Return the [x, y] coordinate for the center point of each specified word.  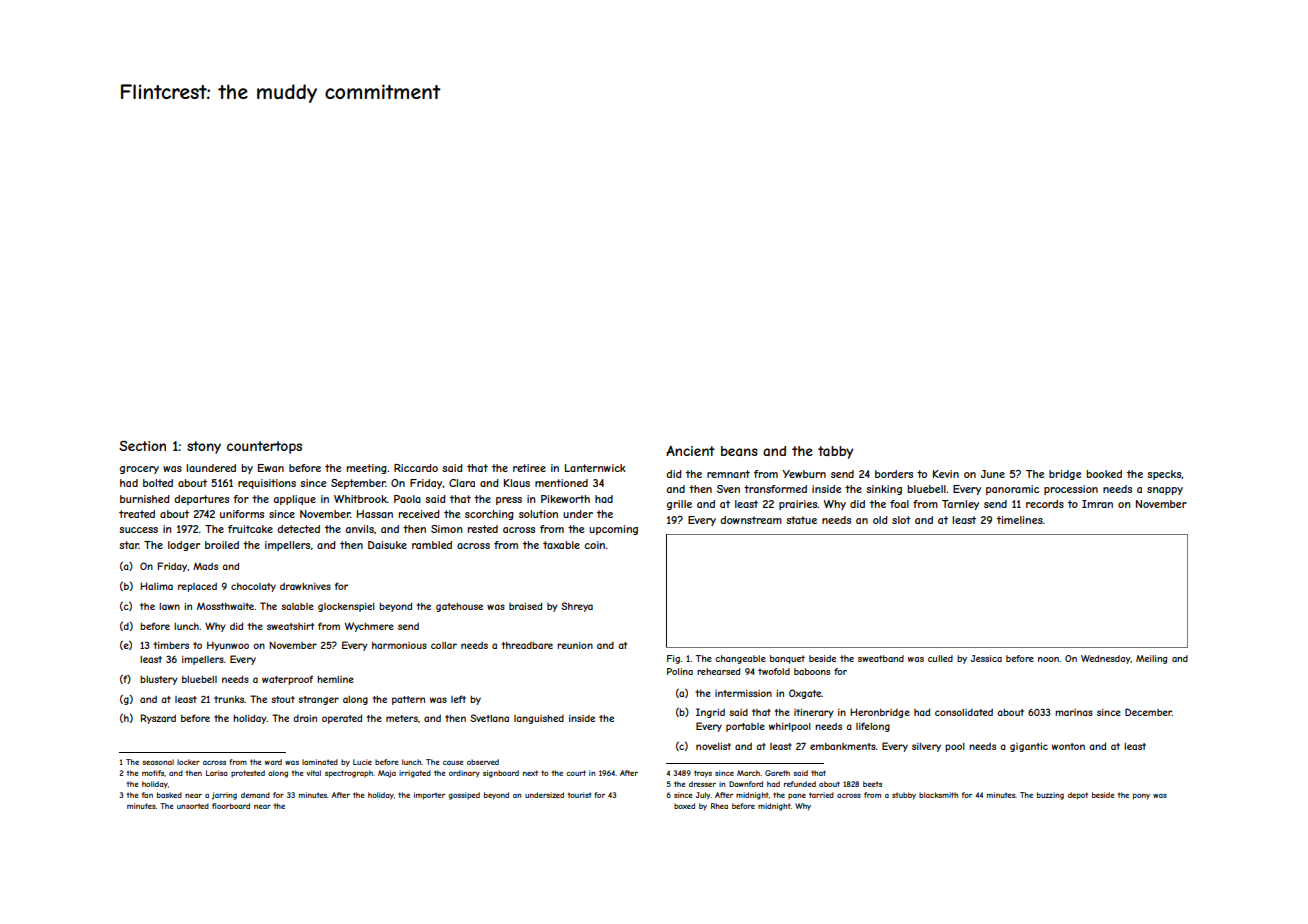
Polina [680, 671]
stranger [318, 700]
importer [429, 796]
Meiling [1151, 659]
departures [201, 500]
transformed [775, 489]
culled [940, 658]
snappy [1165, 491]
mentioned [561, 483]
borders [894, 474]
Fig [673, 659]
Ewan [271, 468]
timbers [171, 645]
